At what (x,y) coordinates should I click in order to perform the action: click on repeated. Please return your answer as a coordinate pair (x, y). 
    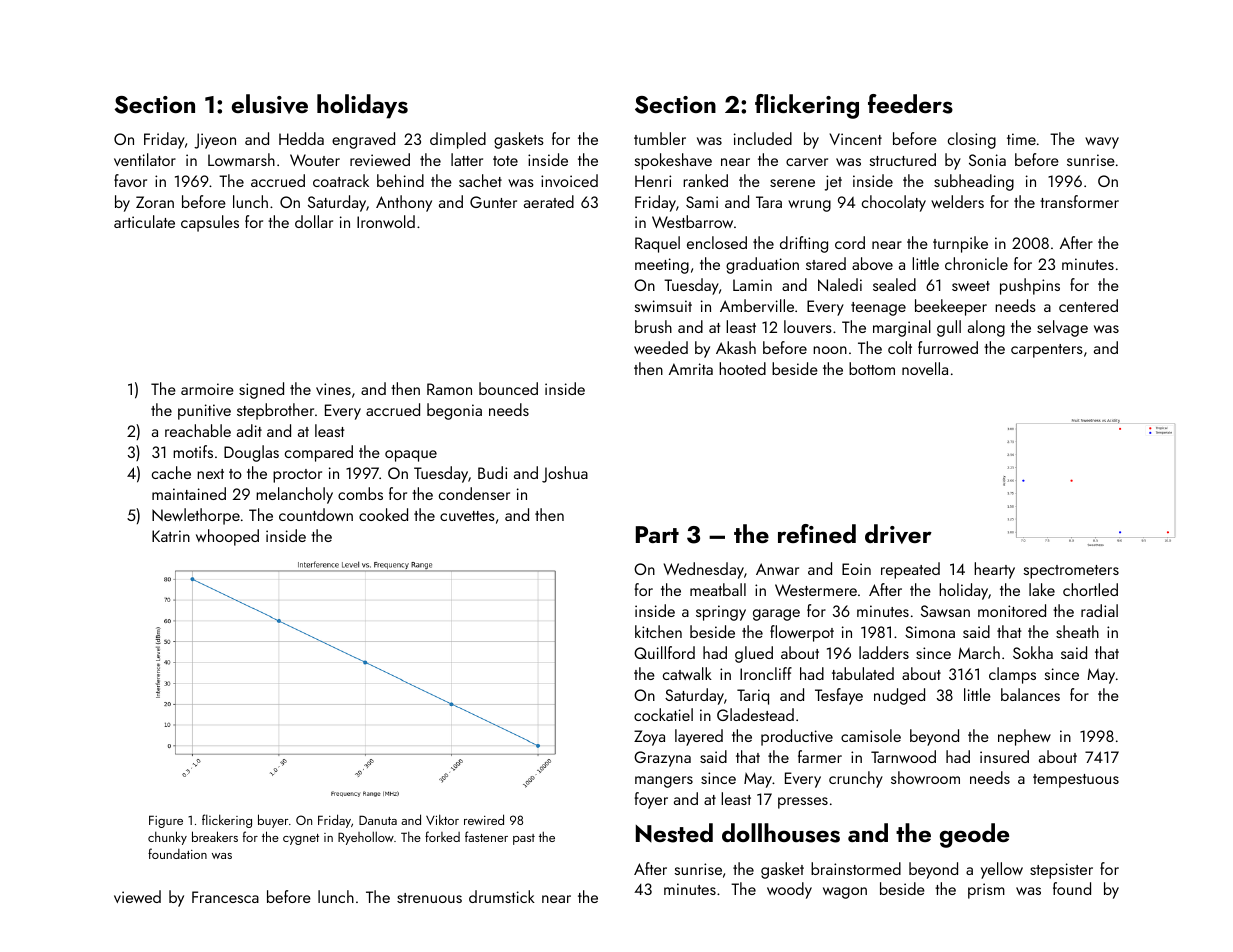
    Looking at the image, I should click on (910, 570).
